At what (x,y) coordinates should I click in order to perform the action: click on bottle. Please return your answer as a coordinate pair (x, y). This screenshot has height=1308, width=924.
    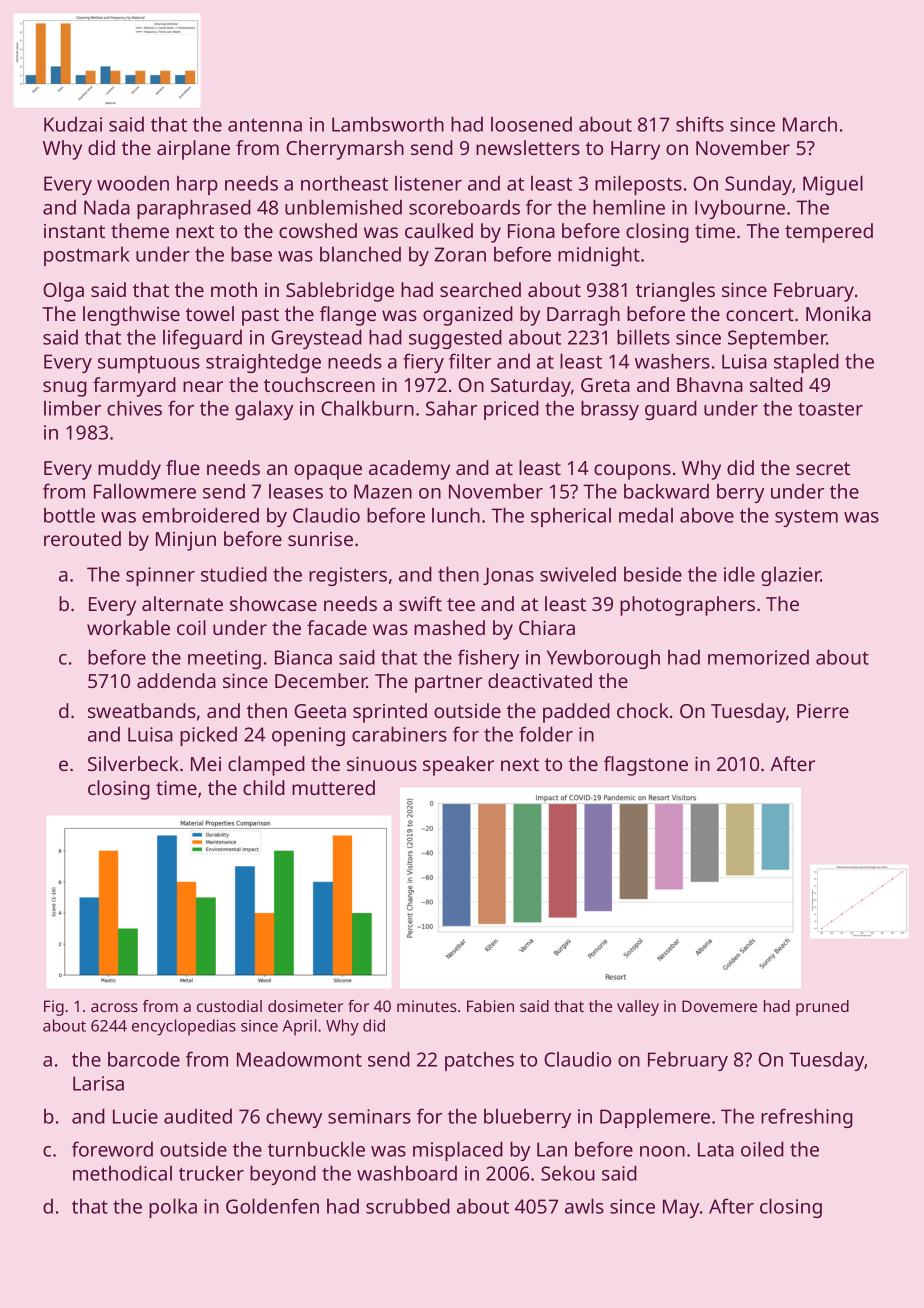
    Looking at the image, I should click on (69, 515).
